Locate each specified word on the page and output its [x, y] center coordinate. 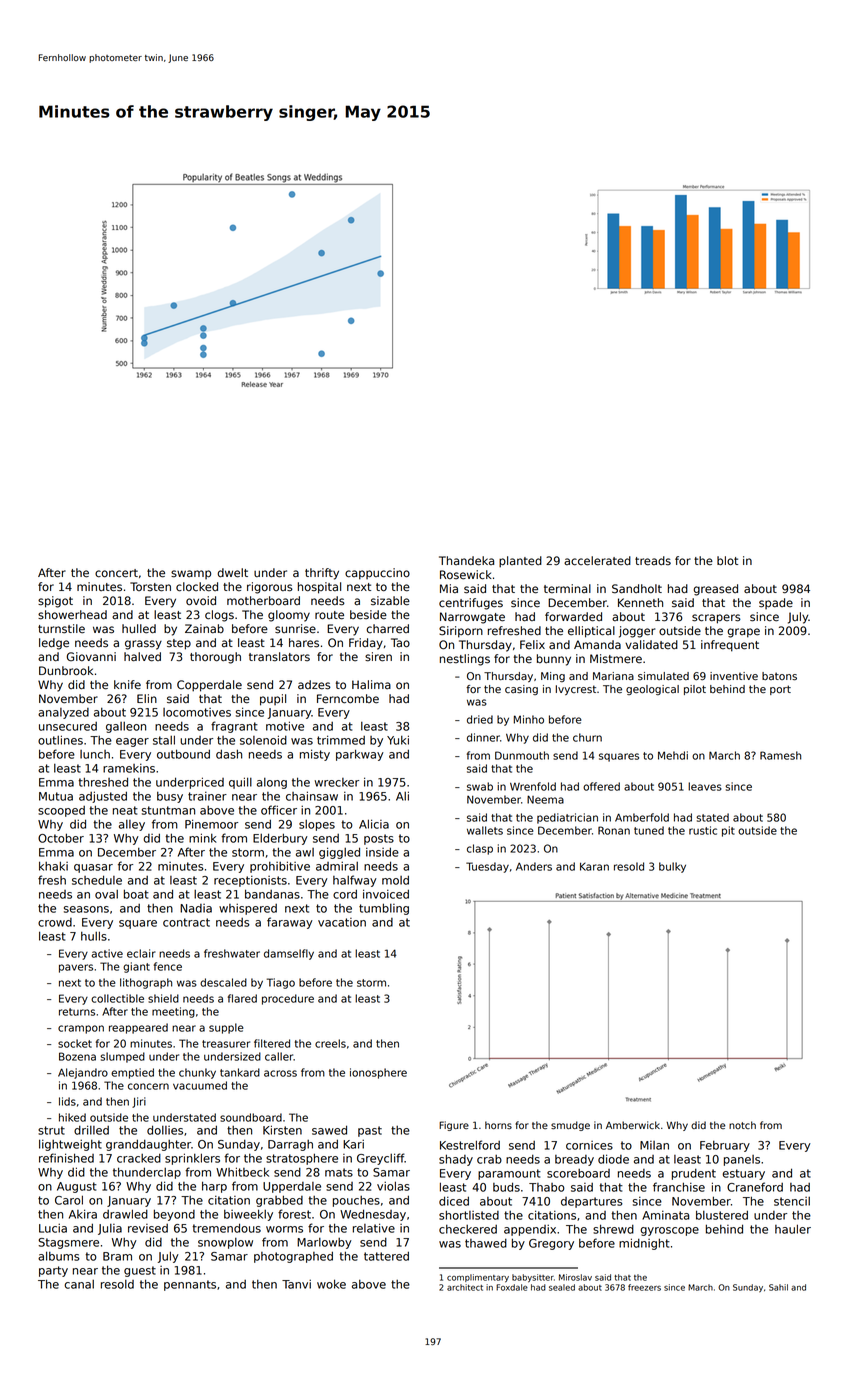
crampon [81, 1029]
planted [520, 562]
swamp [191, 574]
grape [743, 633]
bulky [672, 867]
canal [79, 1284]
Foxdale [512, 1287]
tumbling [384, 909]
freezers [644, 1287]
